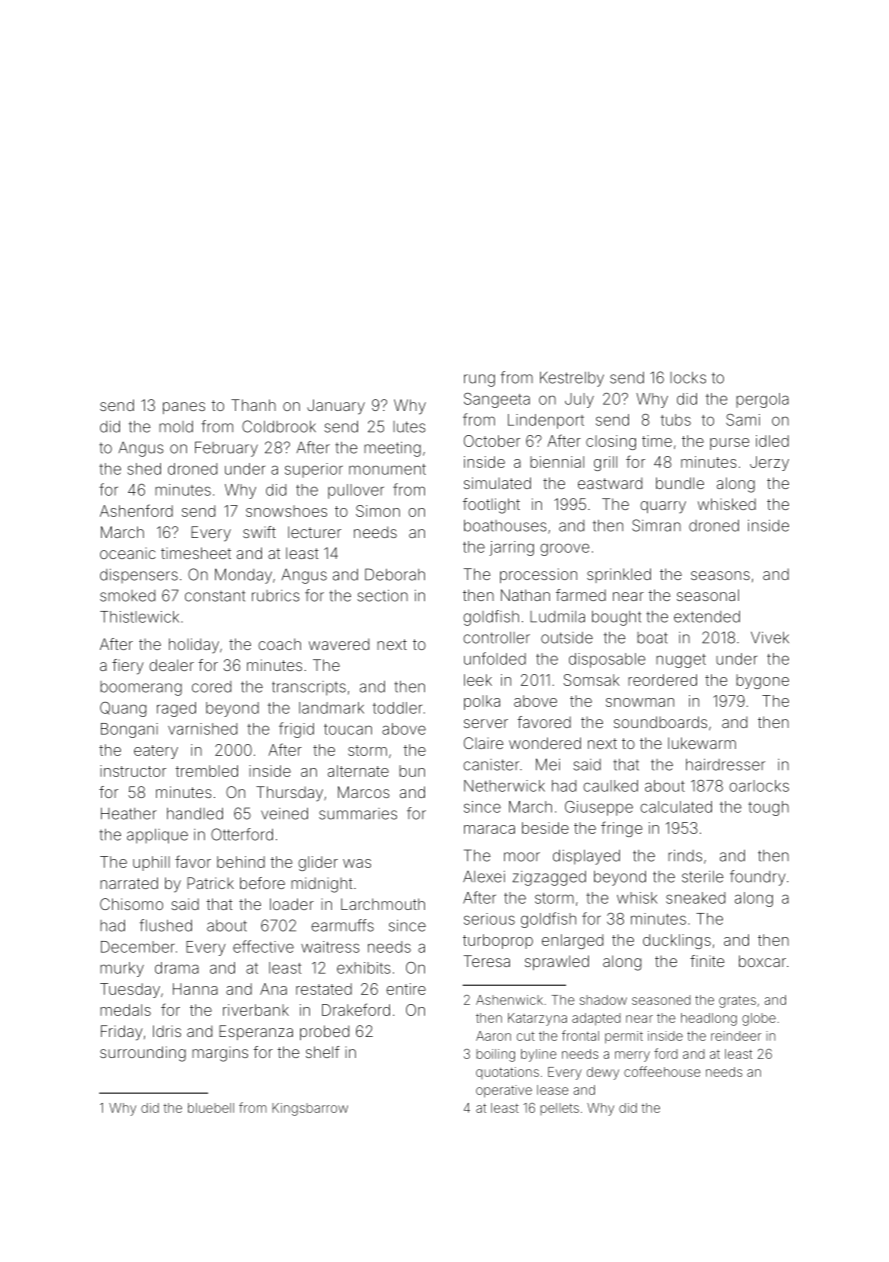 The width and height of the screenshot is (889, 1262). I want to click on seasoned, so click(661, 1000).
